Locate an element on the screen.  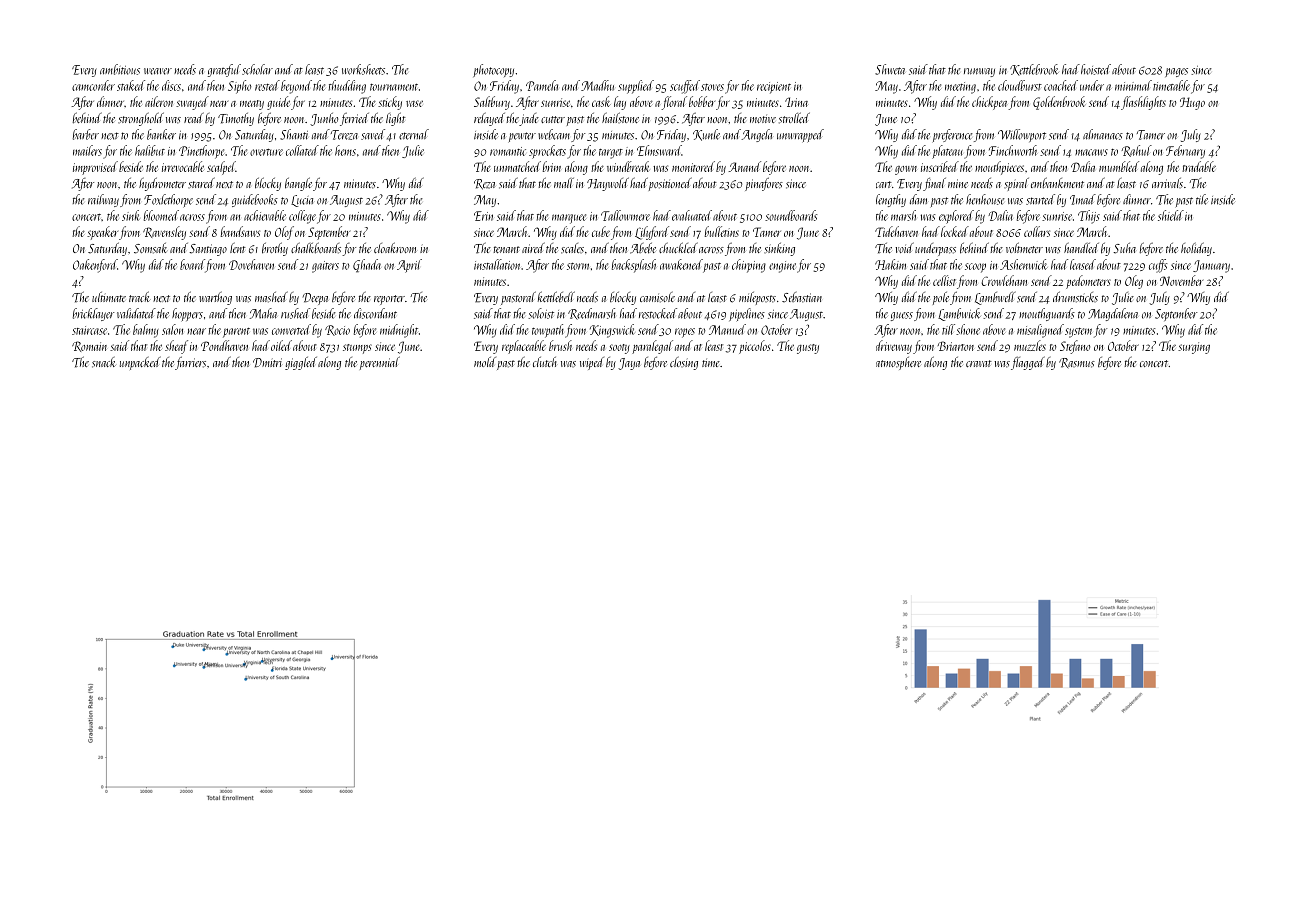
scholar is located at coordinates (257, 69).
